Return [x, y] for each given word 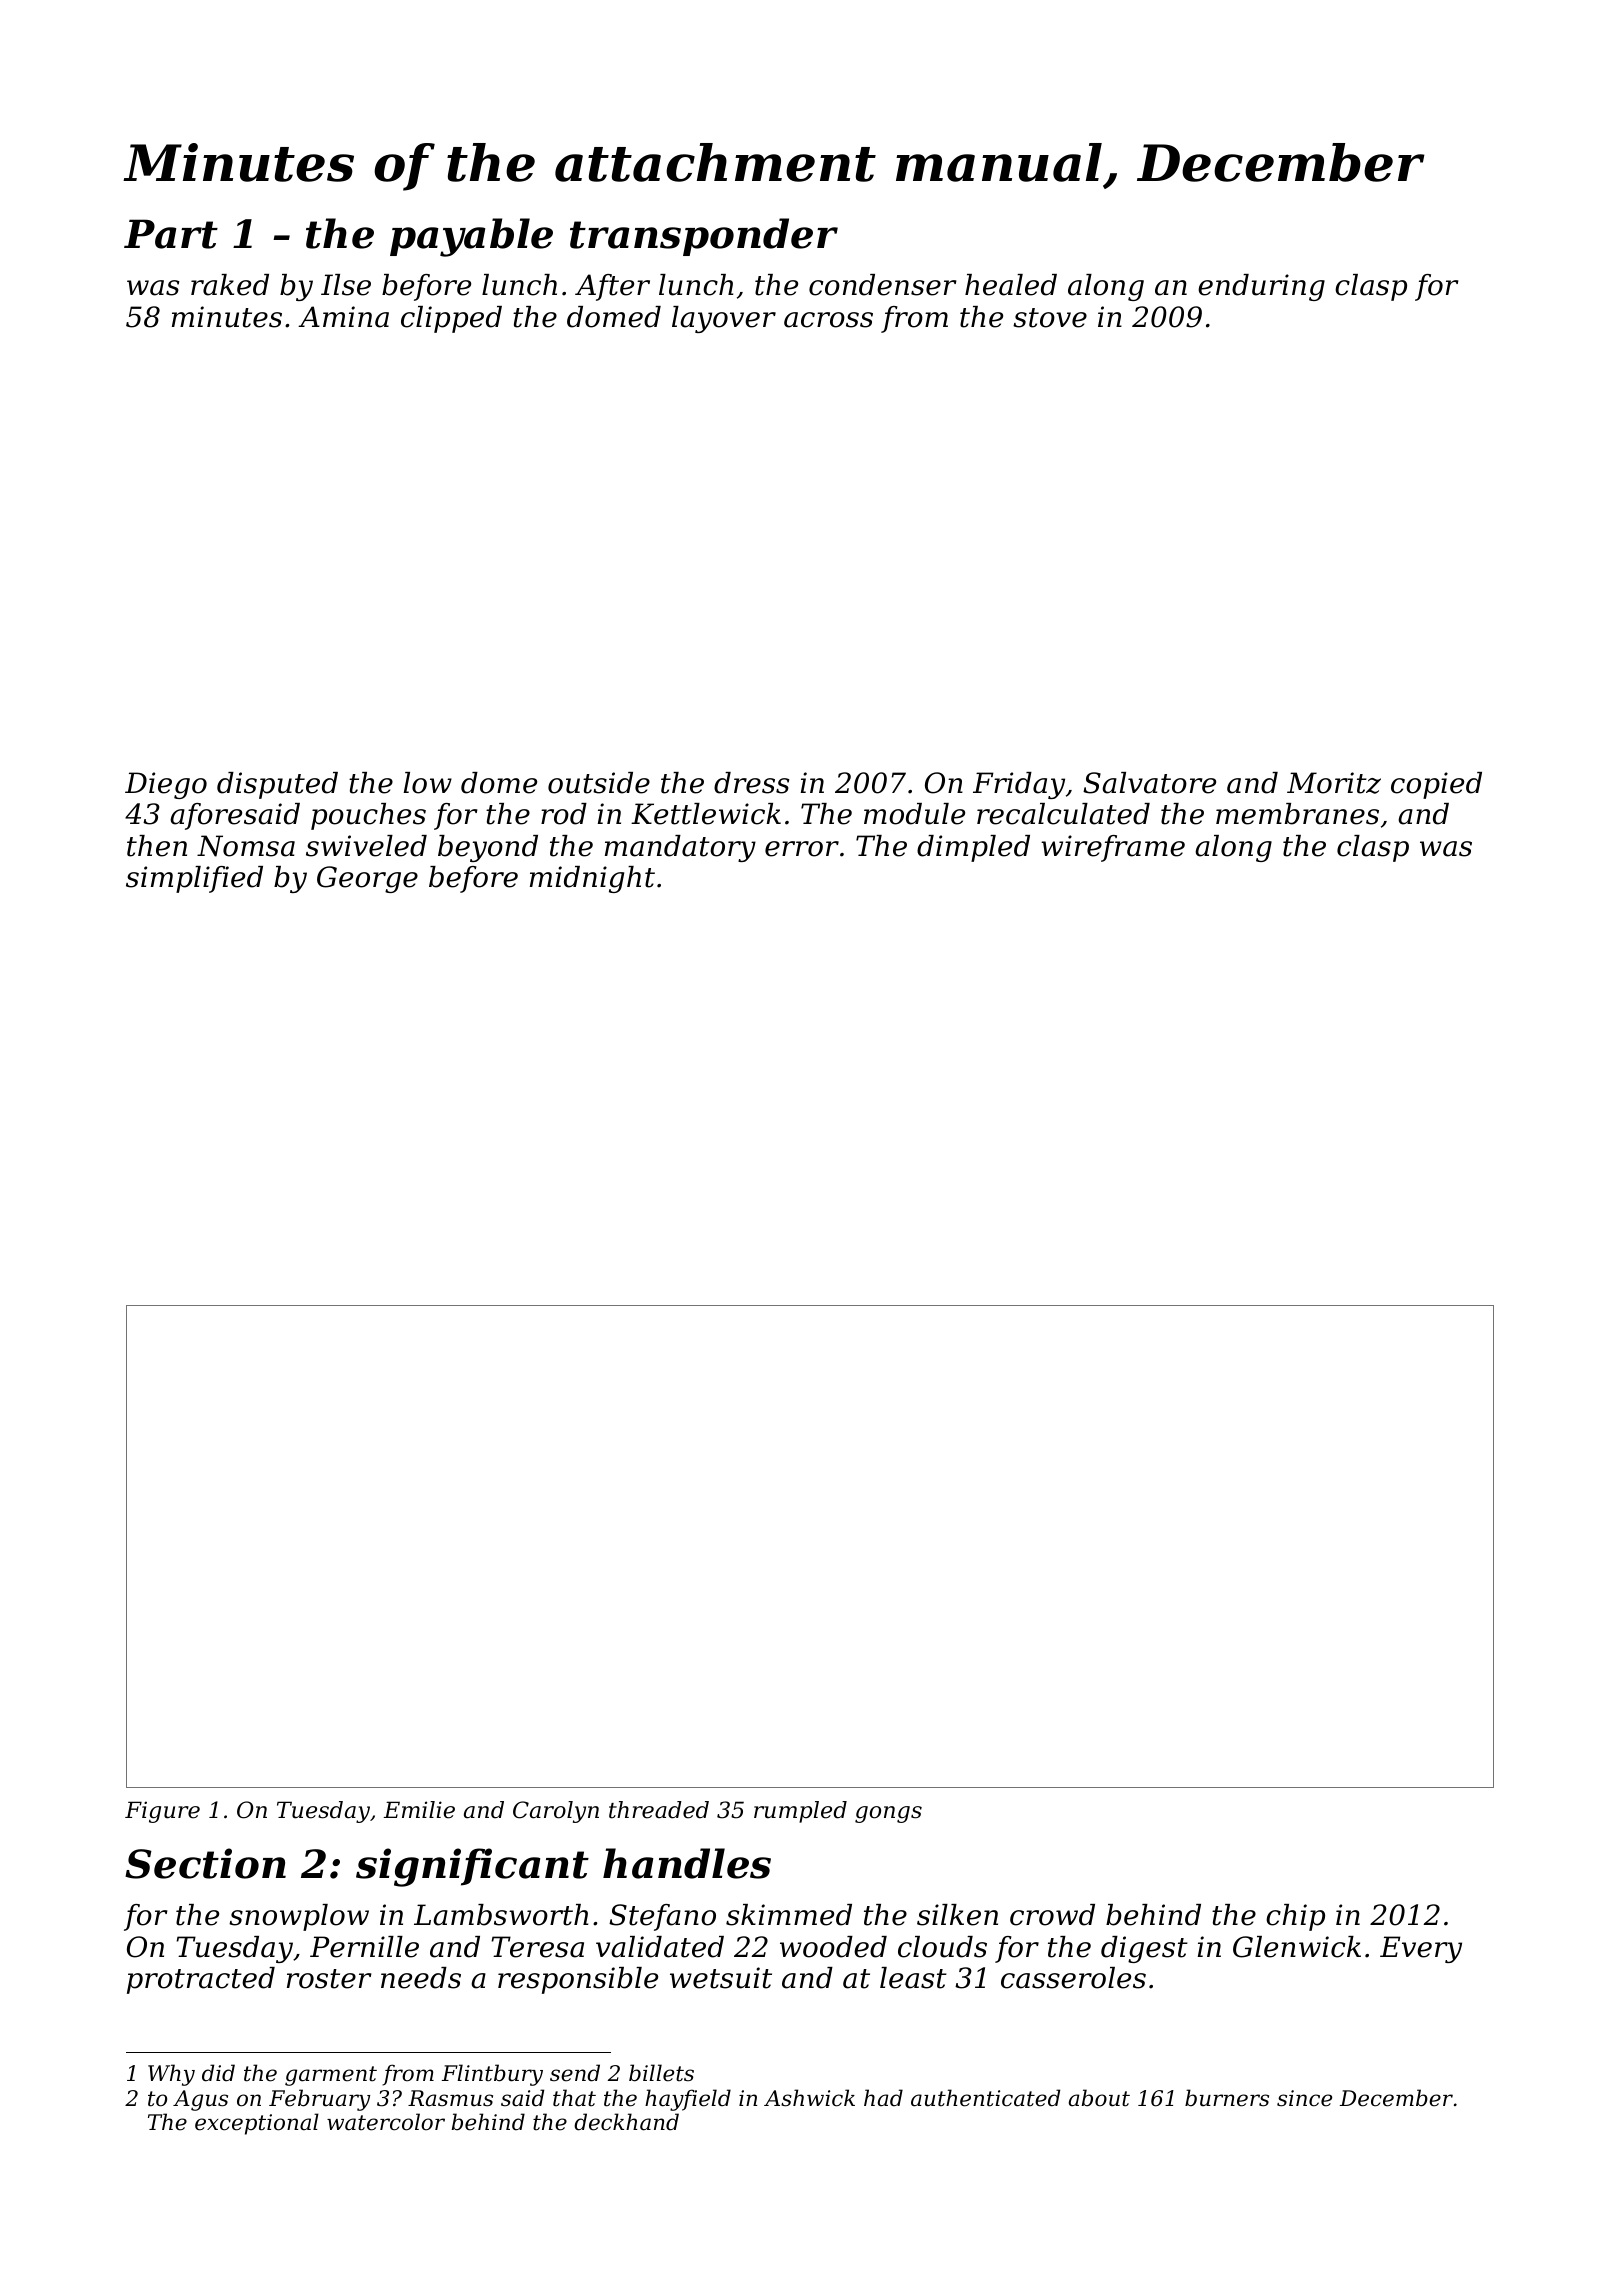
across [828, 320]
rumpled [800, 1812]
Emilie [419, 1810]
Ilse [346, 285]
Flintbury [492, 2075]
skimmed [789, 1915]
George [367, 879]
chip [1295, 1917]
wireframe [1113, 848]
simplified [194, 879]
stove [1050, 318]
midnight [592, 879]
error [802, 849]
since [1304, 2098]
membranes [1297, 814]
